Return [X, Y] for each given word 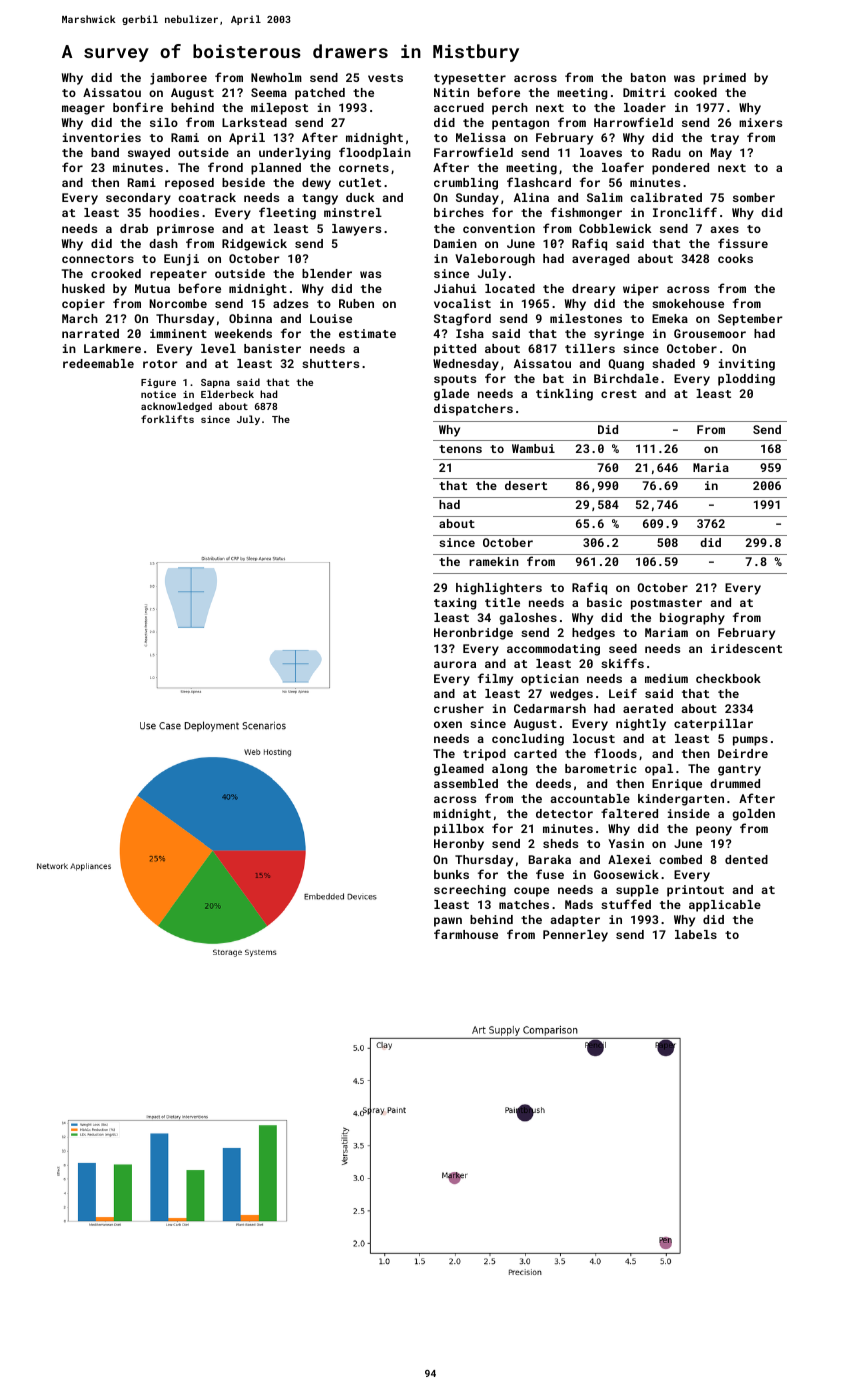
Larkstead [254, 122]
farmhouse [466, 934]
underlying [294, 154]
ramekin [494, 561]
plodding [746, 380]
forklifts [167, 419]
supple [637, 891]
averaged [600, 260]
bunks [451, 874]
